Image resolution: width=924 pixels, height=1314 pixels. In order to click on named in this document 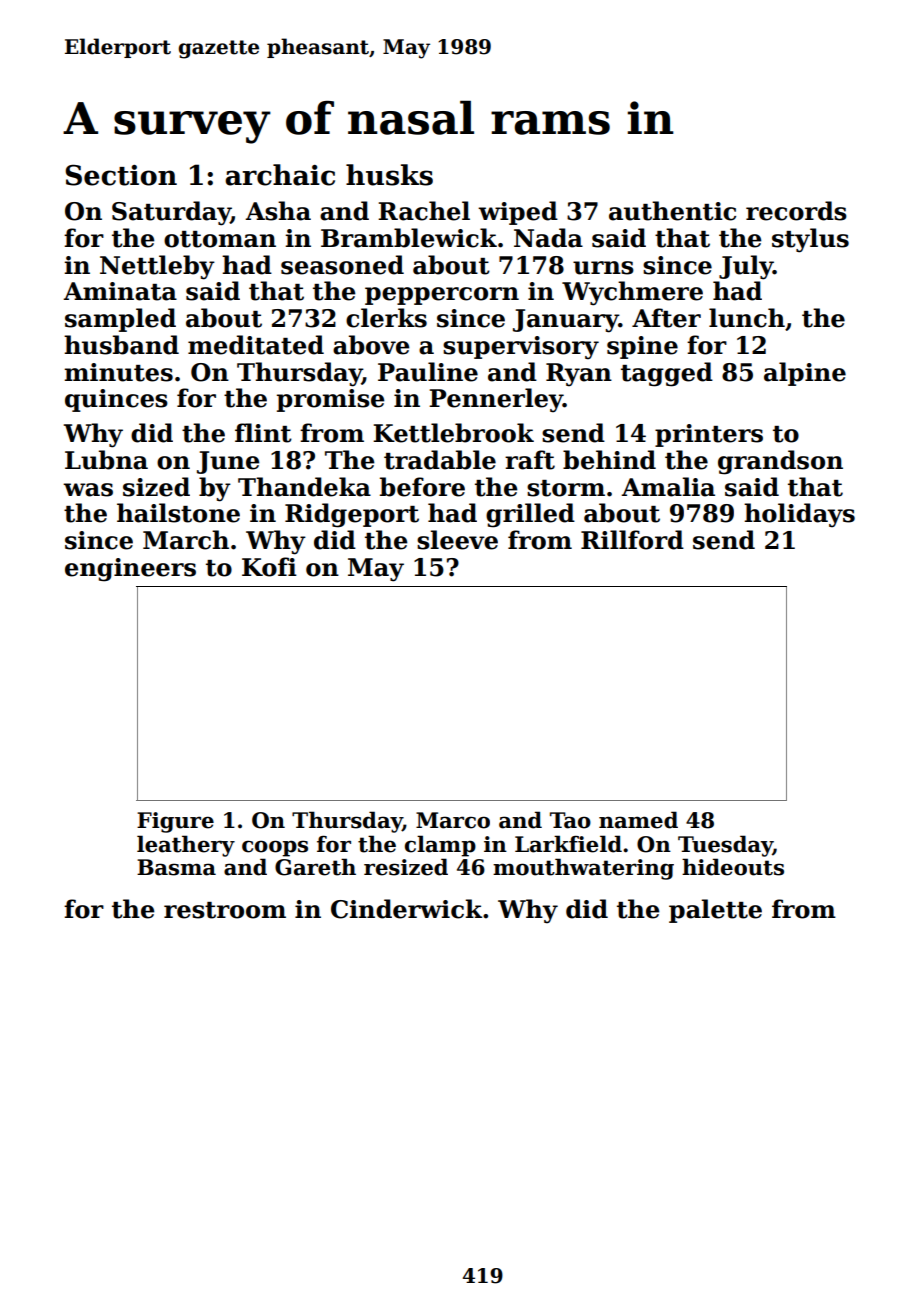, I will do `click(638, 820)`.
